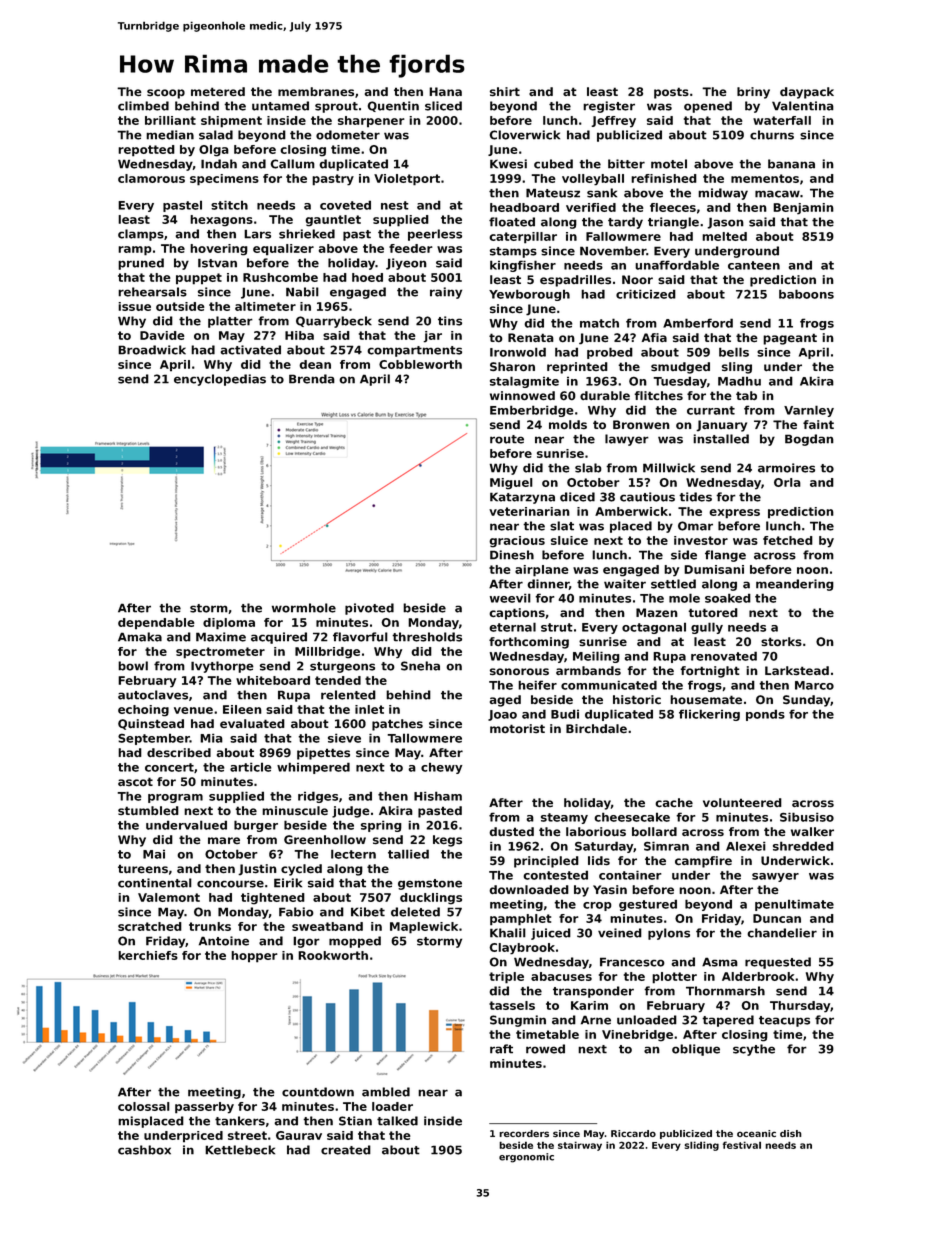 The image size is (952, 1233). What do you see at coordinates (230, 884) in the page?
I see `concourse` at bounding box center [230, 884].
